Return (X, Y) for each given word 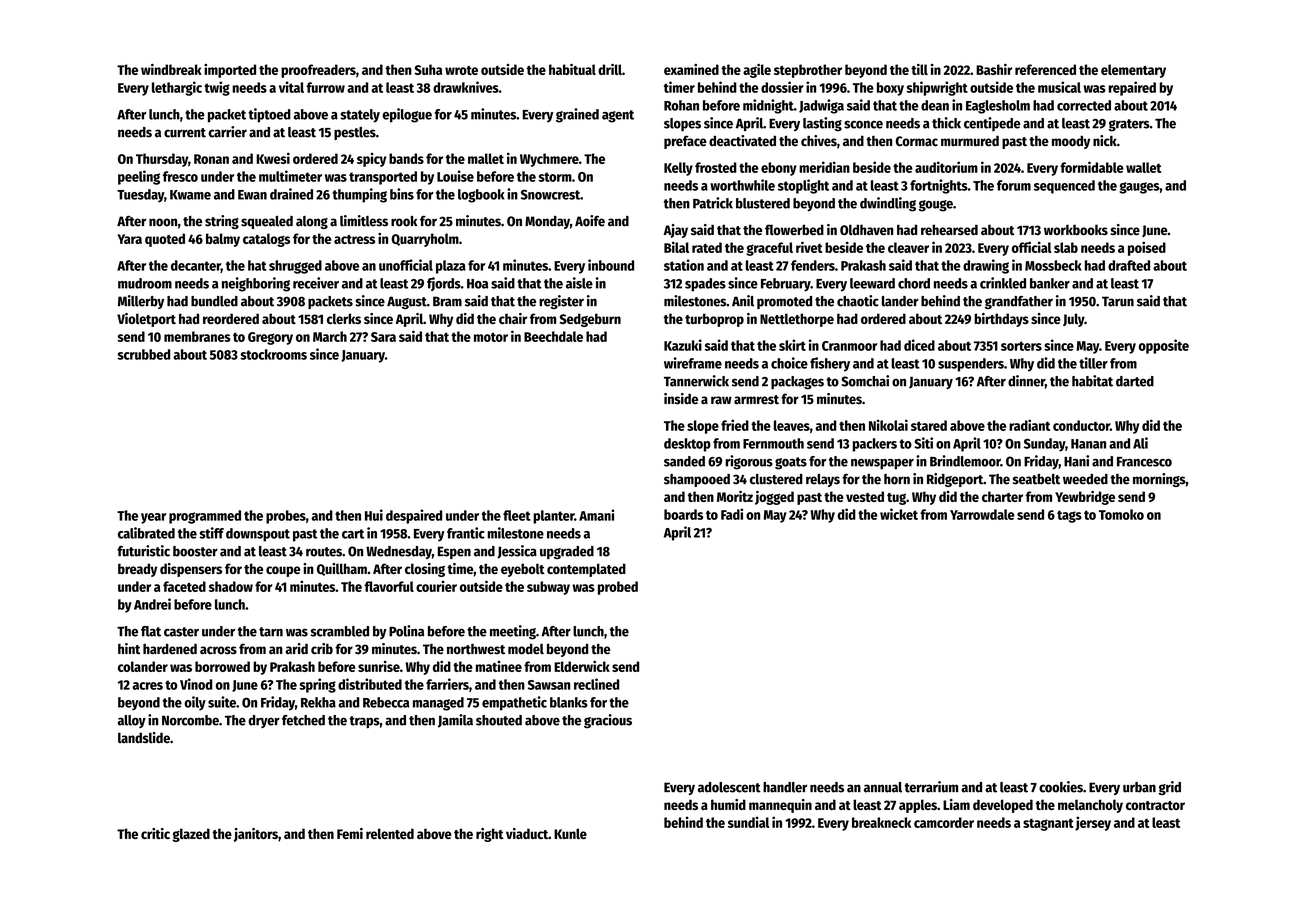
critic (155, 833)
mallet (486, 158)
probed (618, 588)
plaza (451, 267)
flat (151, 631)
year (153, 518)
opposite (1164, 346)
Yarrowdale (982, 514)
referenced (1045, 69)
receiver (316, 283)
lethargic (177, 88)
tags (1069, 516)
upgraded (567, 552)
